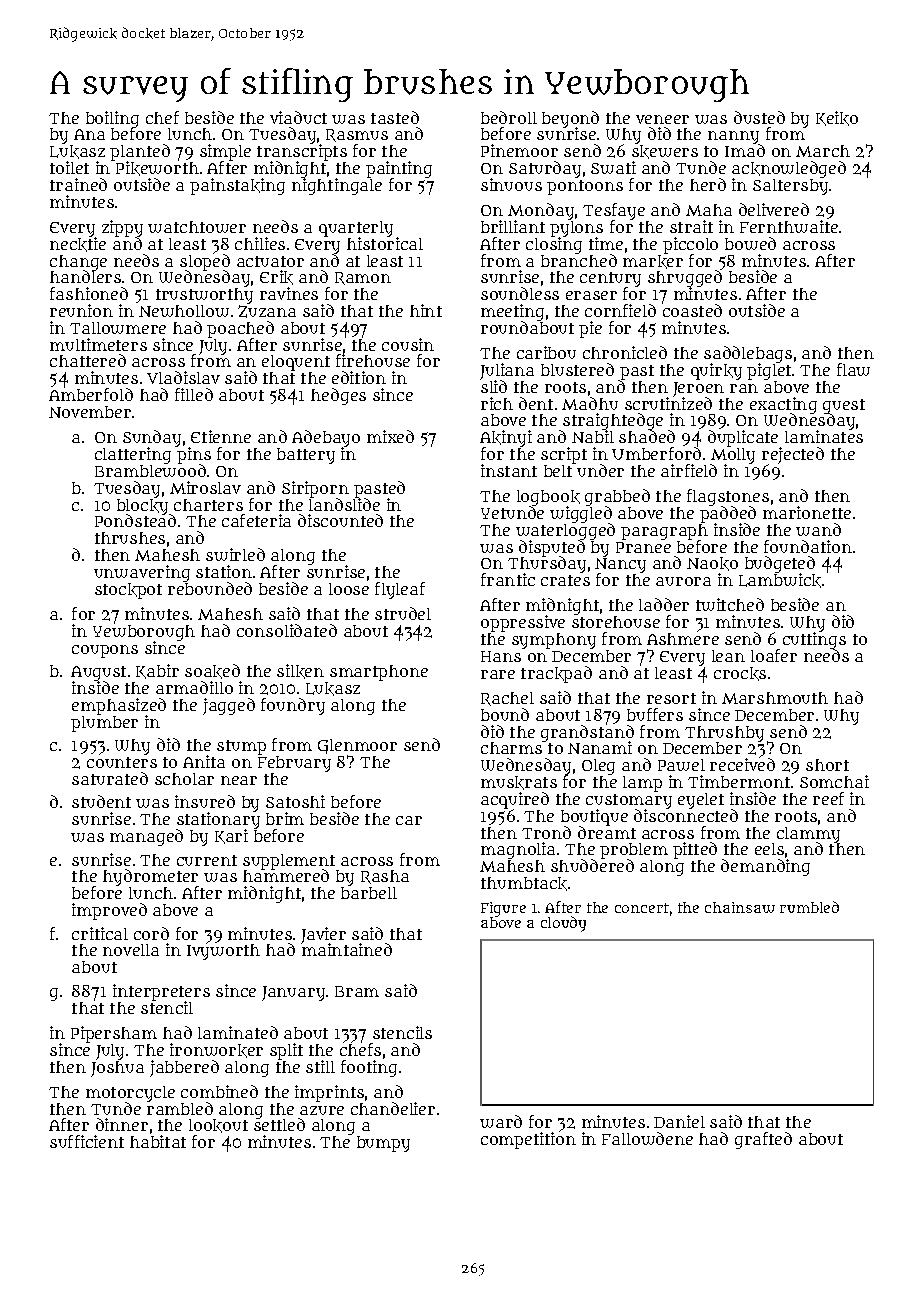 Image resolution: width=924 pixels, height=1308 pixels. What do you see at coordinates (508, 579) in the image?
I see `frantic` at bounding box center [508, 579].
